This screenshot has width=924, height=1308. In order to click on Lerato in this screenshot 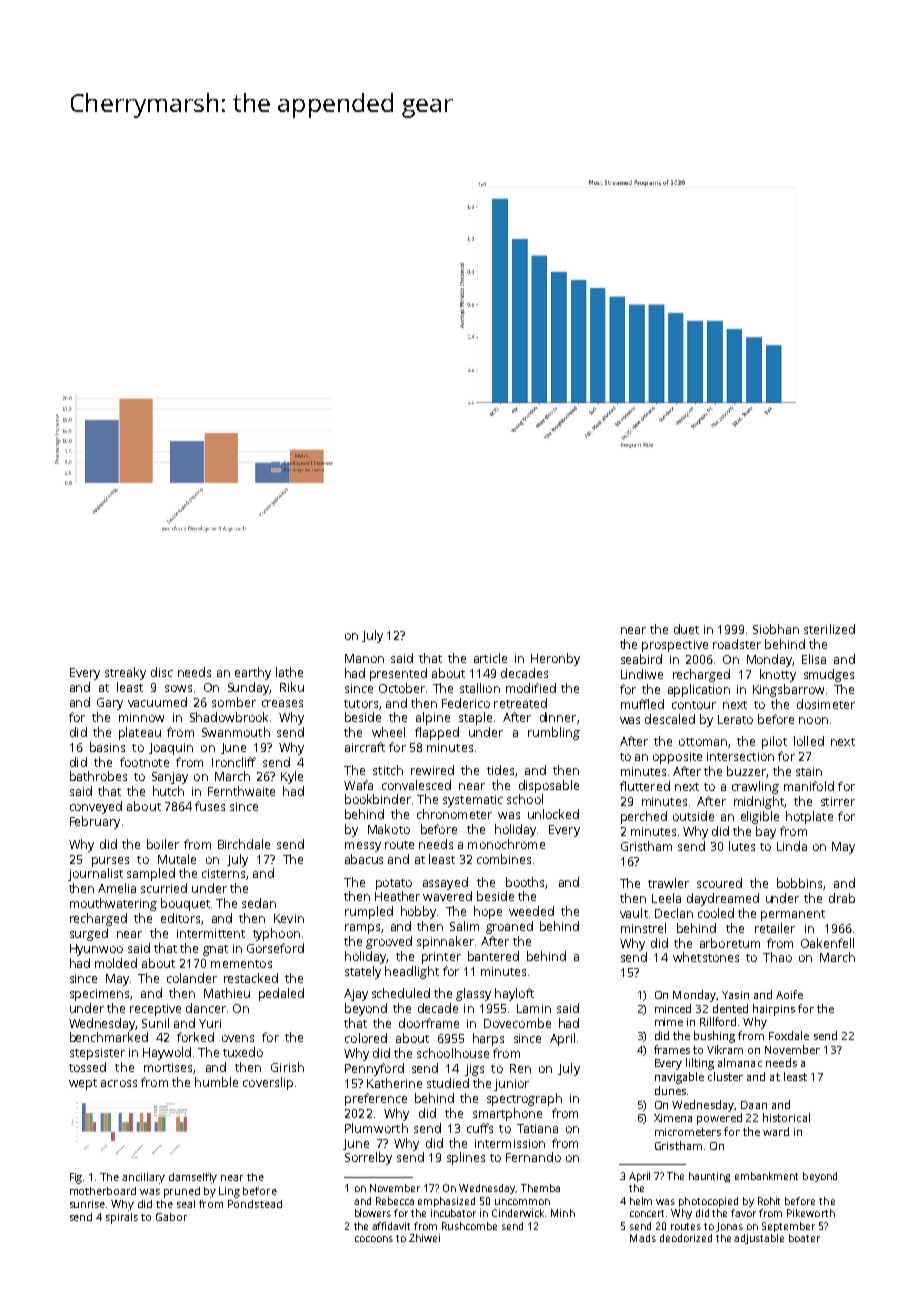, I will do `click(735, 719)`.
